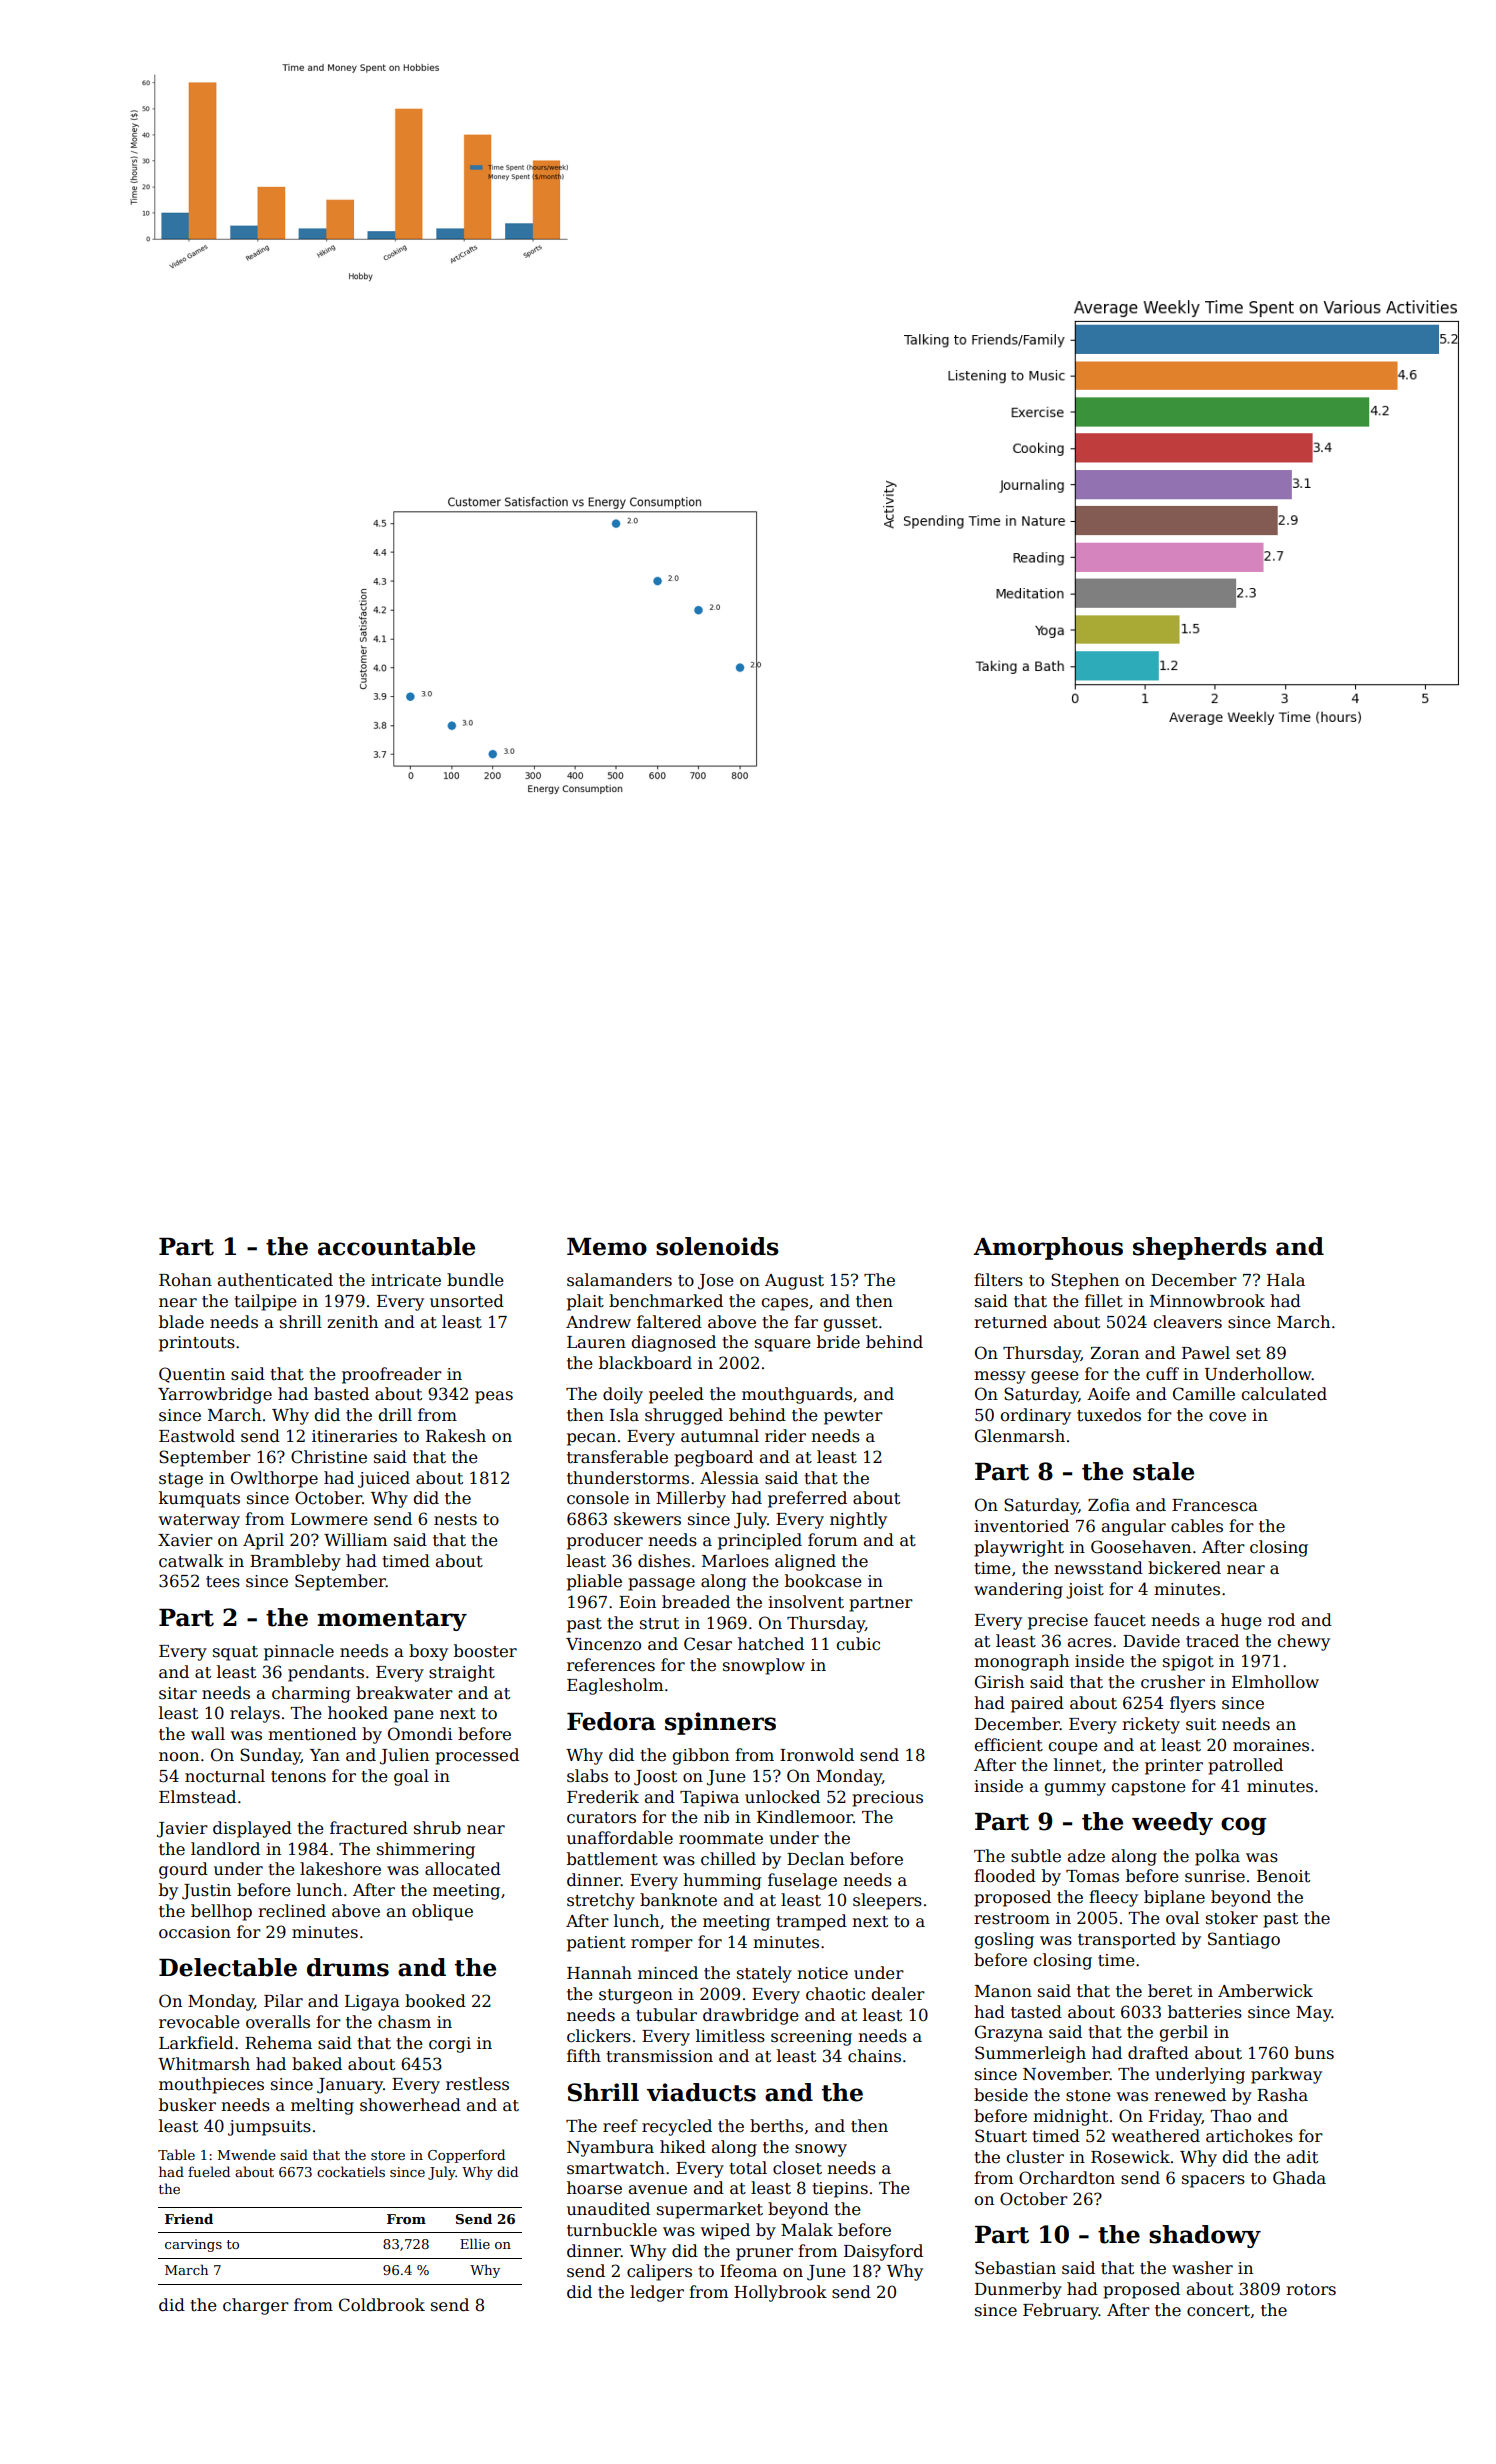 Image resolution: width=1496 pixels, height=2464 pixels. What do you see at coordinates (178, 1693) in the screenshot?
I see `sitar` at bounding box center [178, 1693].
